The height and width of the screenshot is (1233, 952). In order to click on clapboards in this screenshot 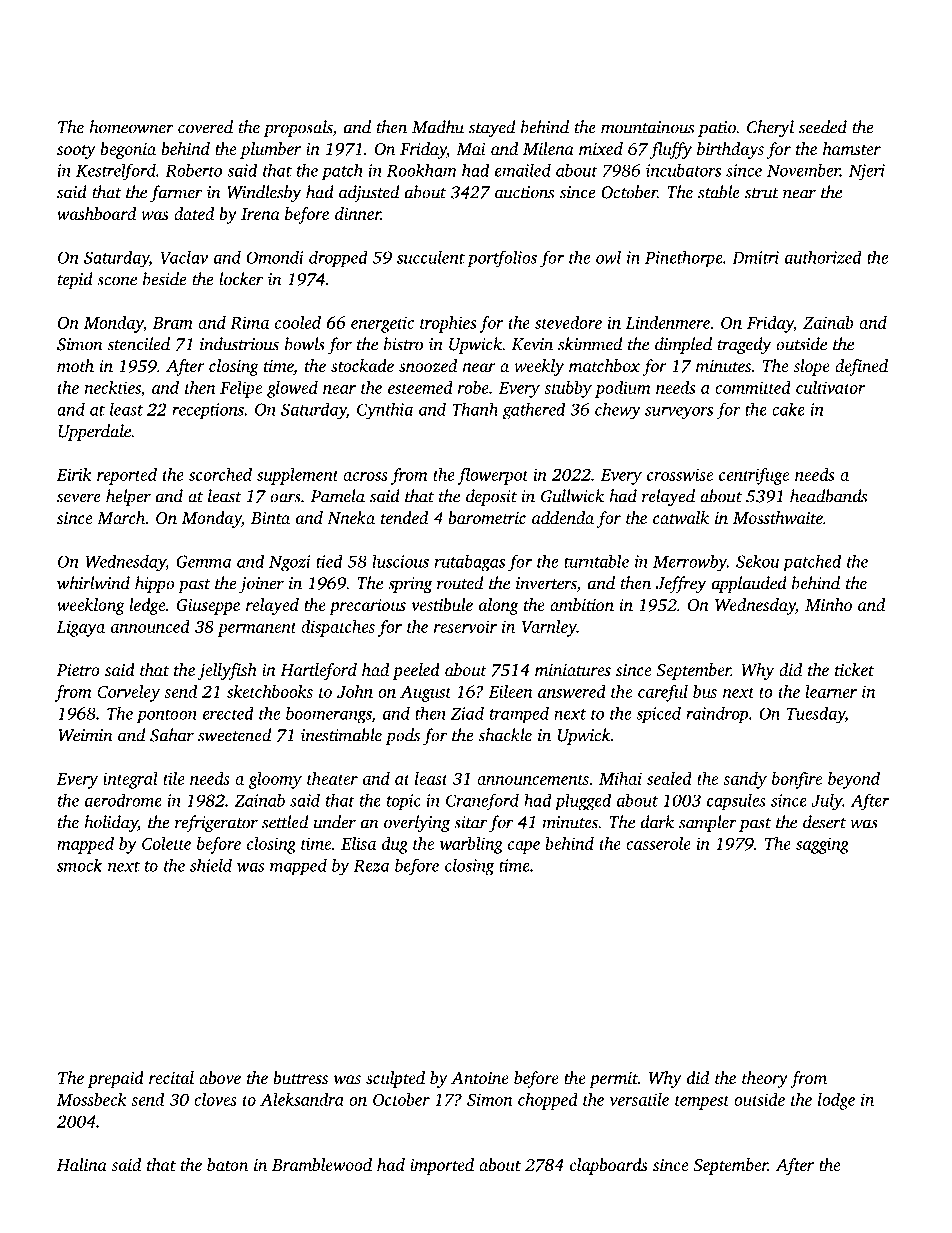, I will do `click(609, 1166)`.
